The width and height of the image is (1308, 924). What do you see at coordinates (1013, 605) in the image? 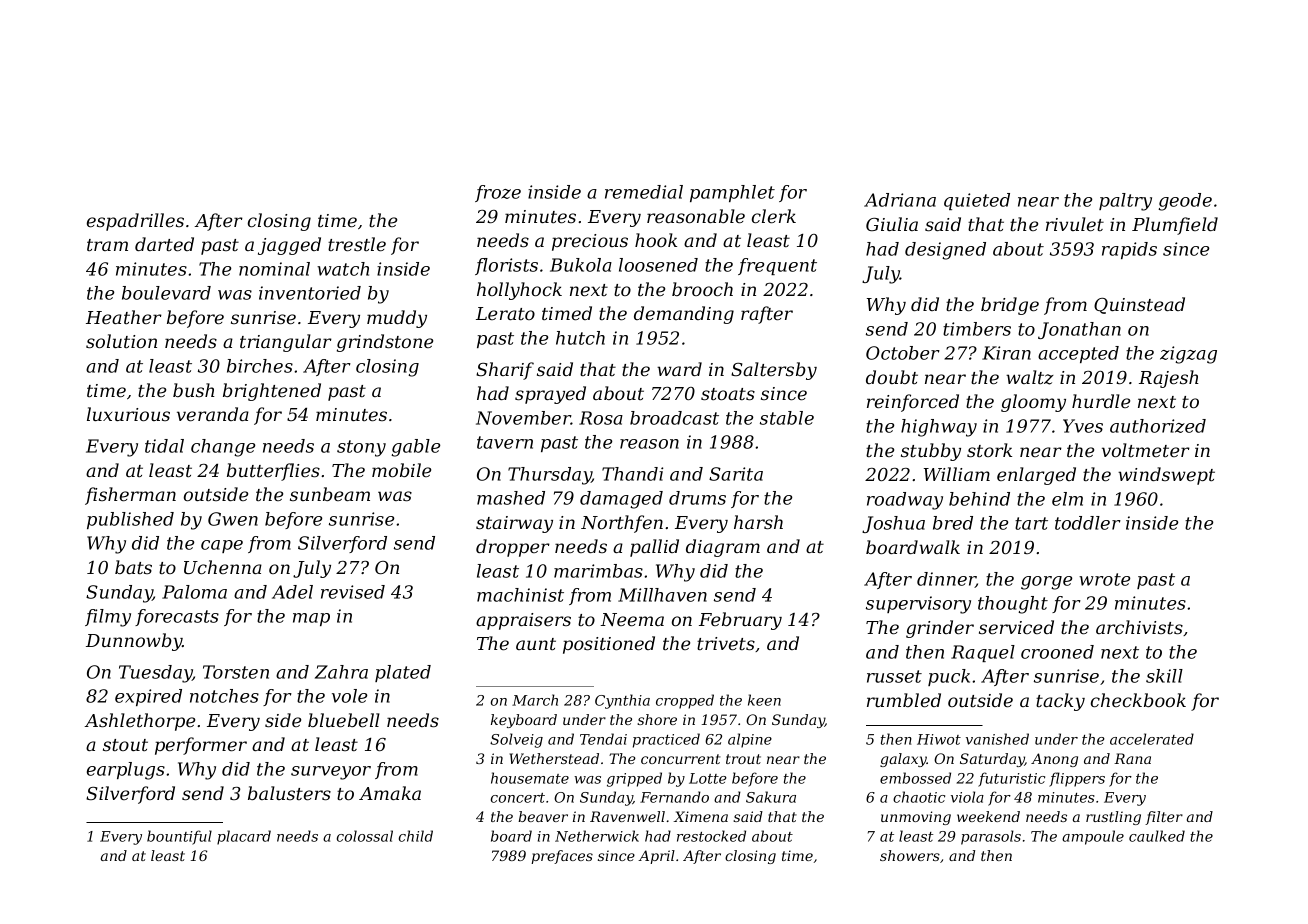
I see `thought` at bounding box center [1013, 605].
